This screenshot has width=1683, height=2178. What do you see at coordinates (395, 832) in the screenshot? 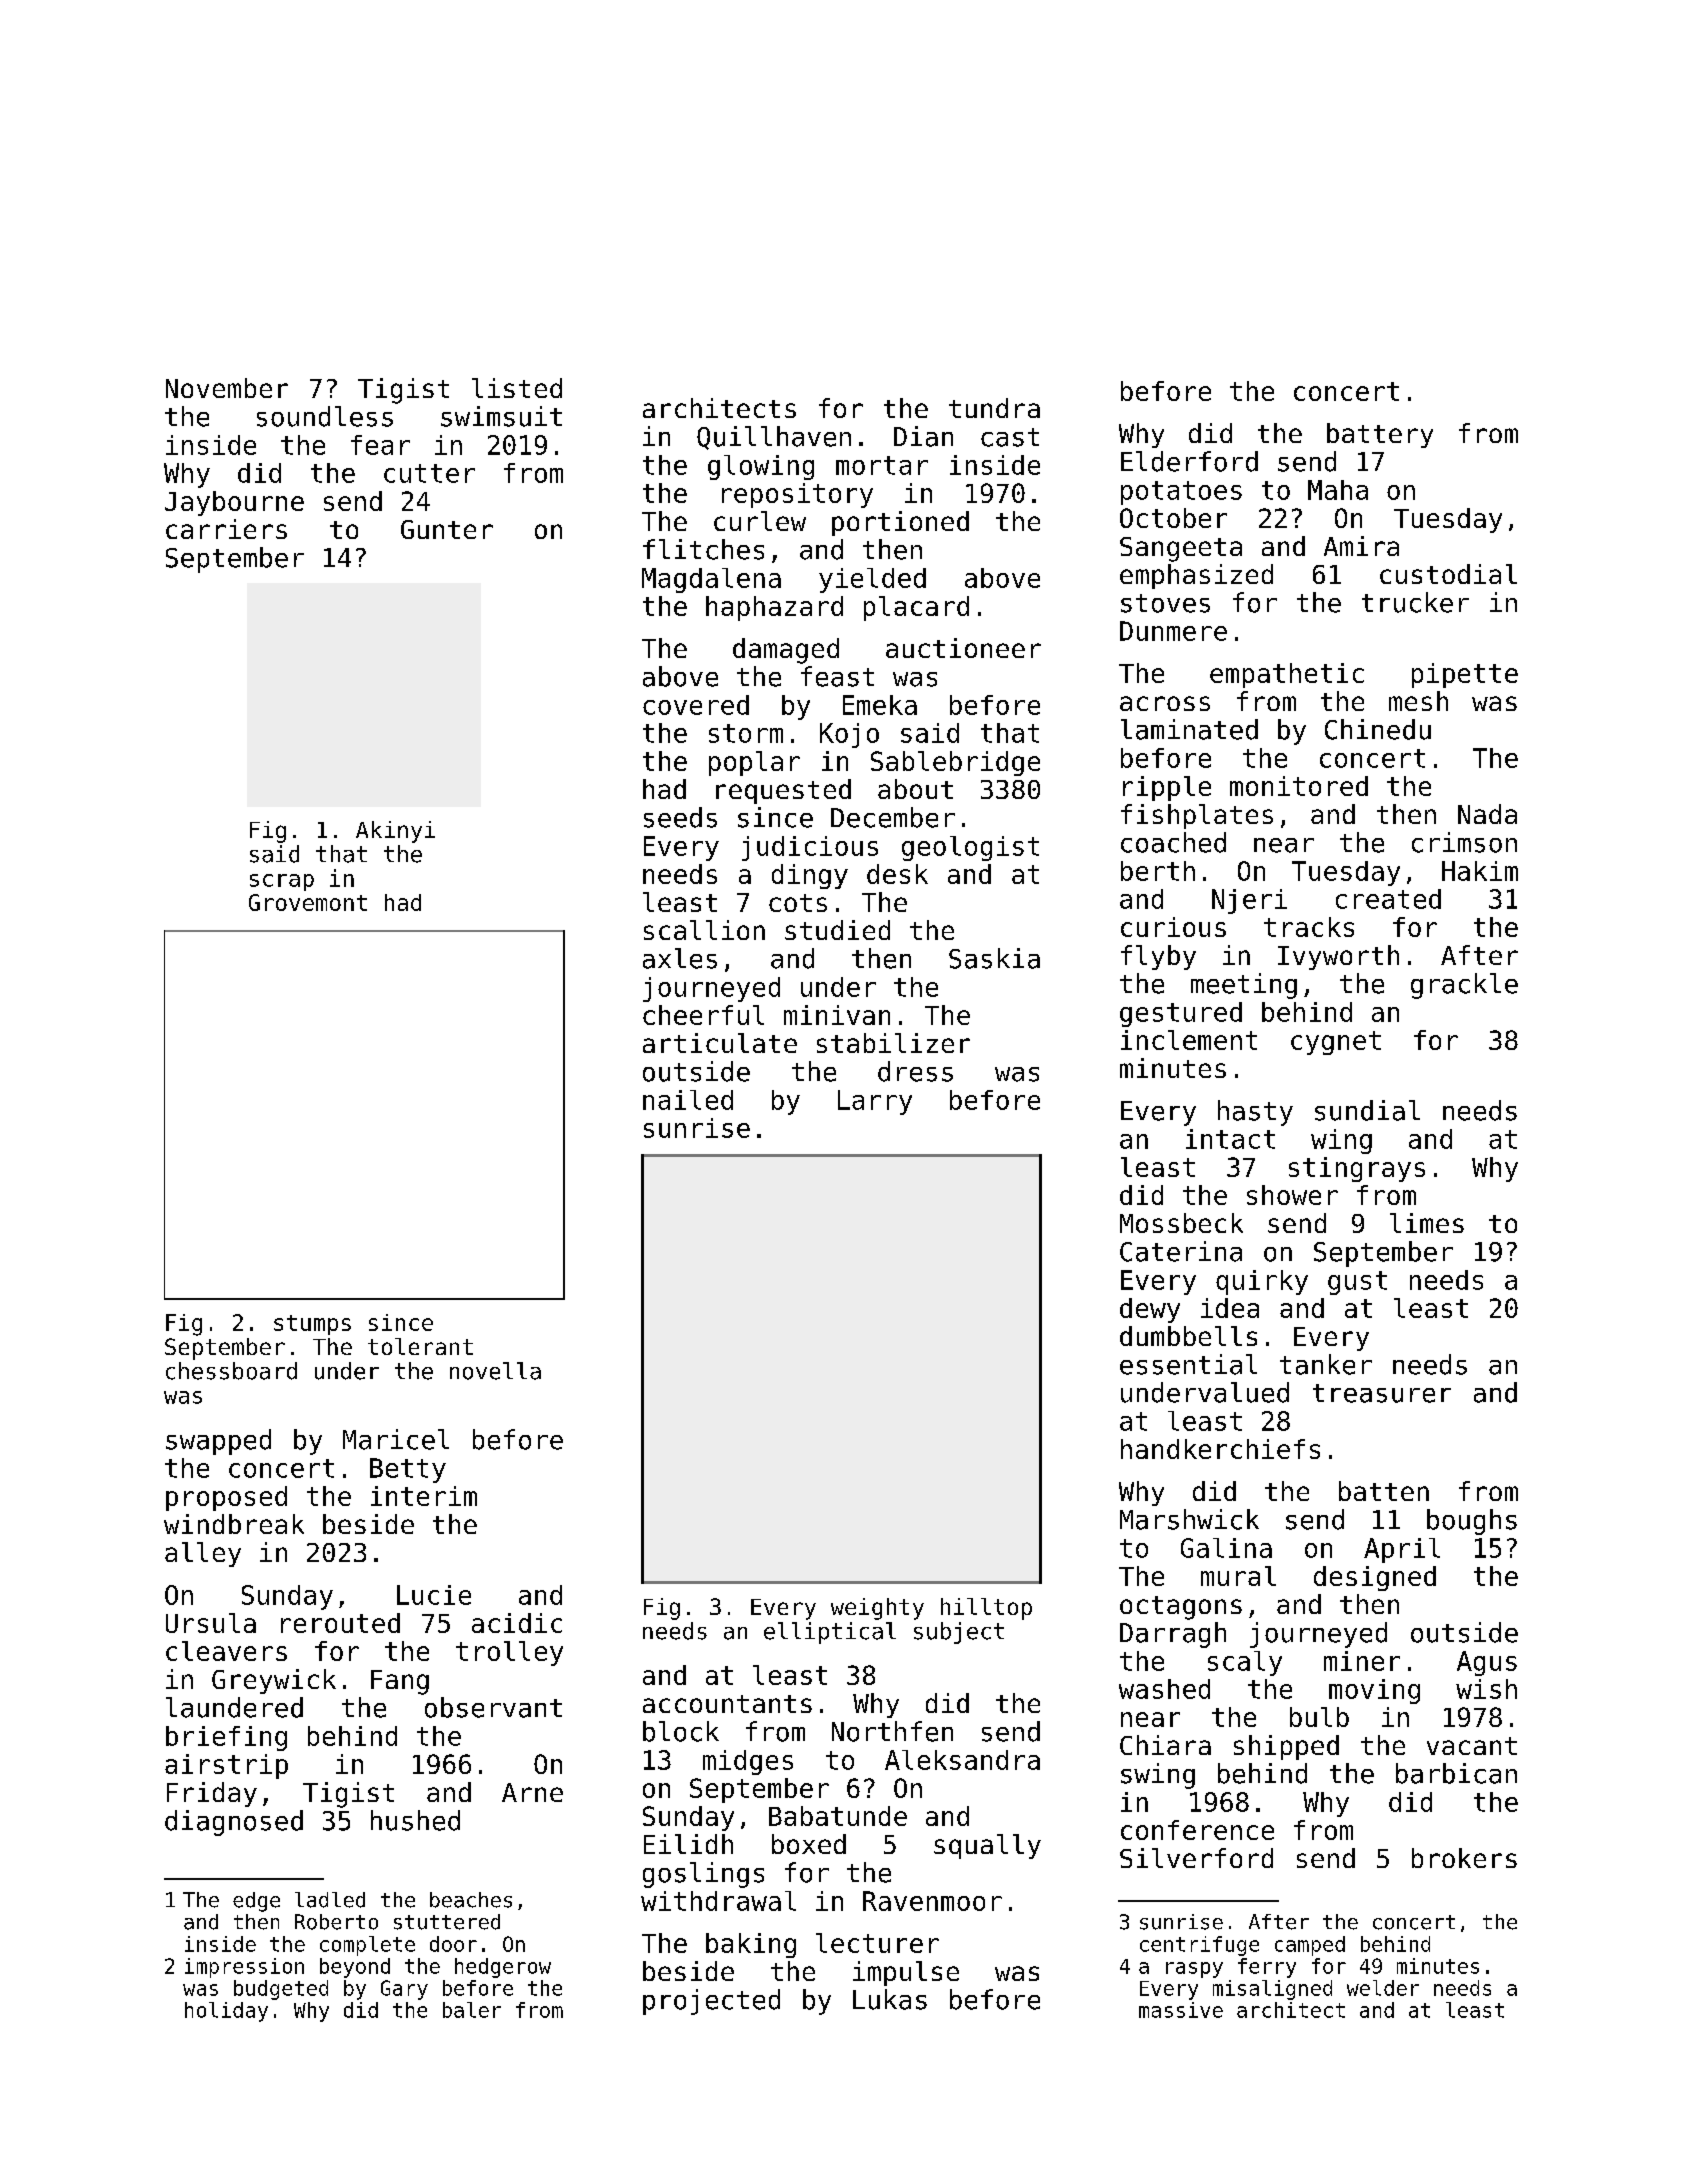
I see `Akinyi` at bounding box center [395, 832].
